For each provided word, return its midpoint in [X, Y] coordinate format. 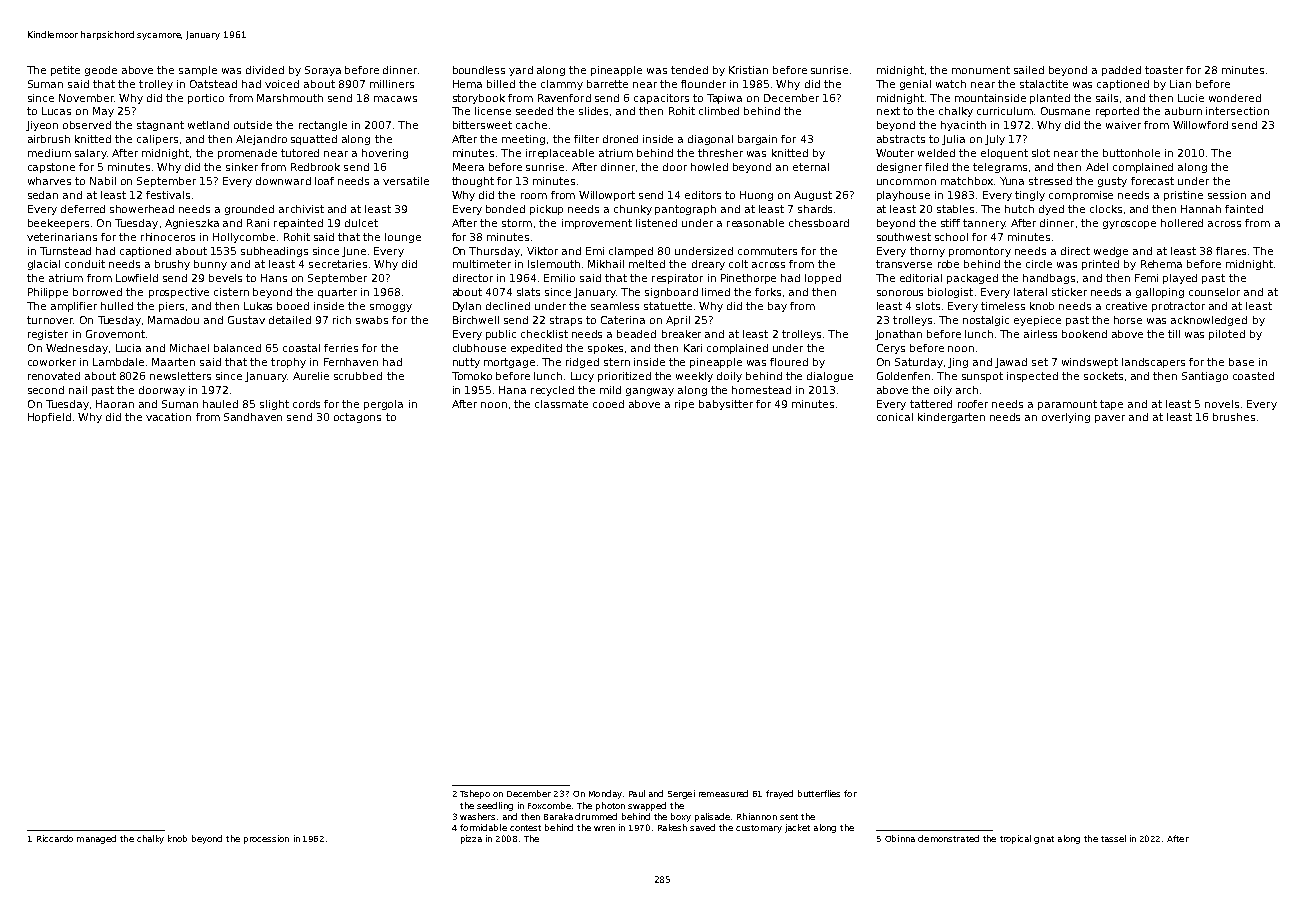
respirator [677, 279]
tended [689, 70]
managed [96, 839]
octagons [357, 418]
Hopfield [49, 418]
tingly [1030, 196]
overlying [1066, 418]
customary [759, 829]
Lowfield [137, 278]
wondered [1235, 98]
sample [198, 71]
